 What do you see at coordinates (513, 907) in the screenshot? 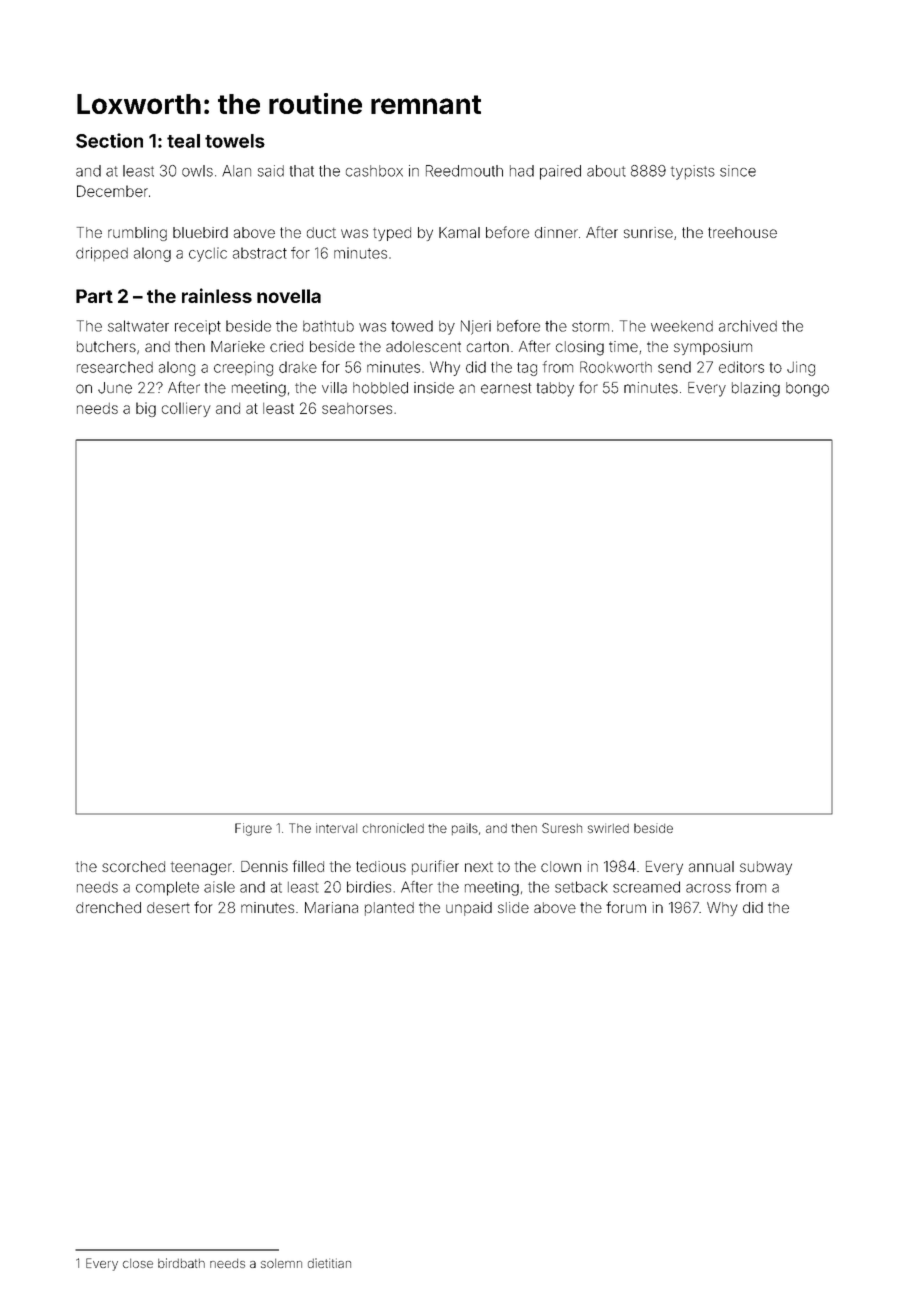
I see `slide` at bounding box center [513, 907].
